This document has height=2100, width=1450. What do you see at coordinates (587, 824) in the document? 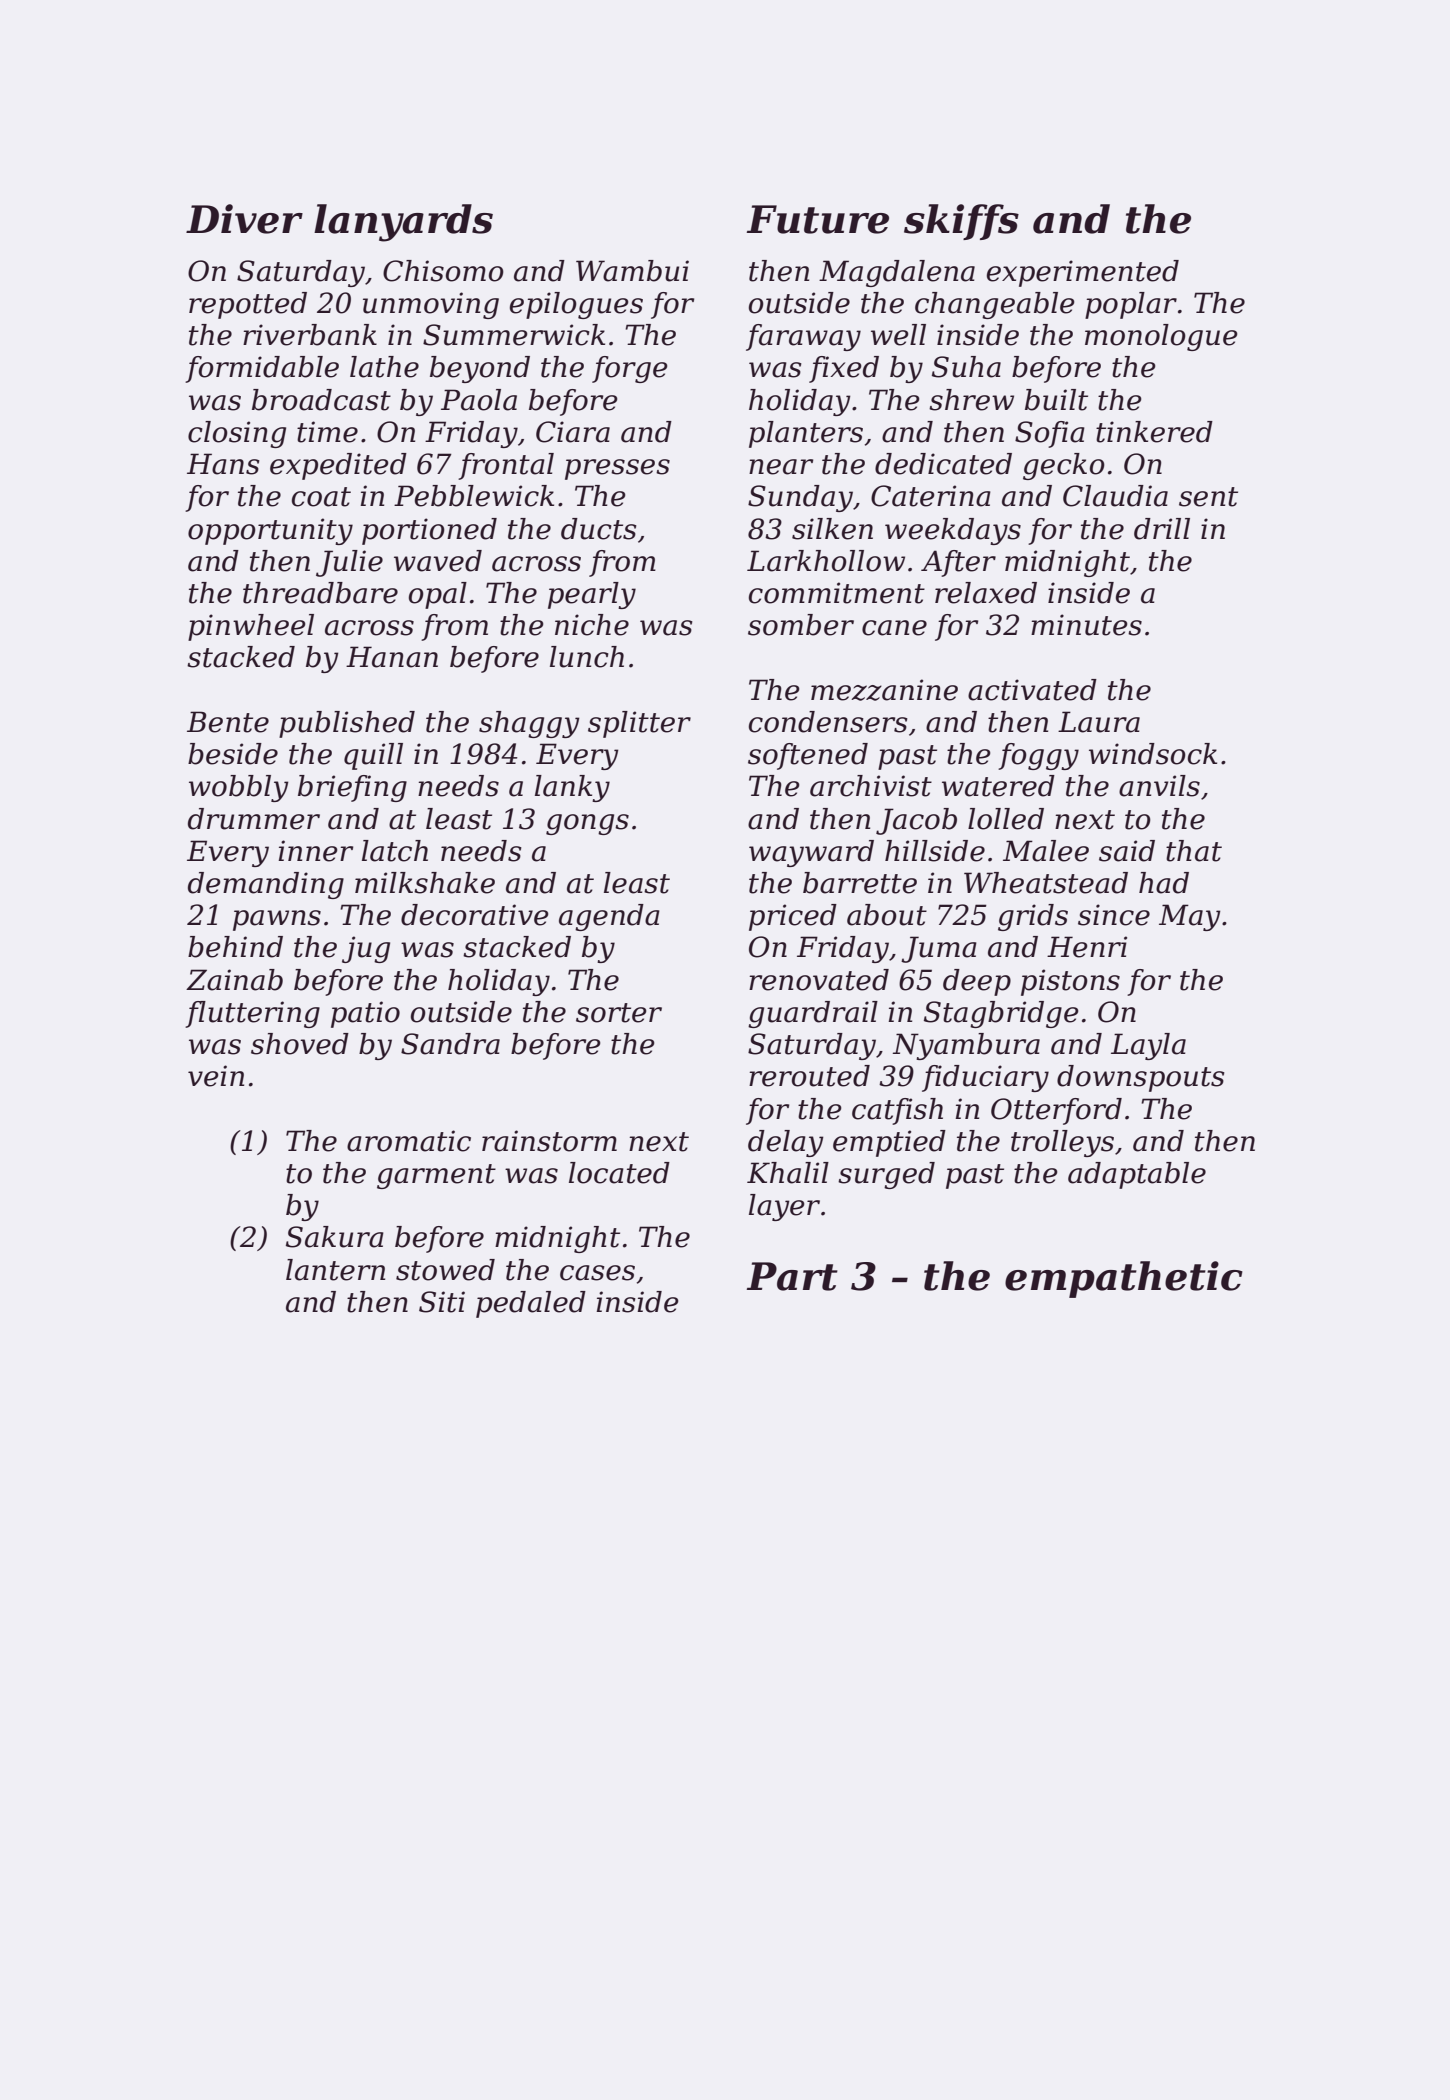
I see `gongs` at bounding box center [587, 824].
